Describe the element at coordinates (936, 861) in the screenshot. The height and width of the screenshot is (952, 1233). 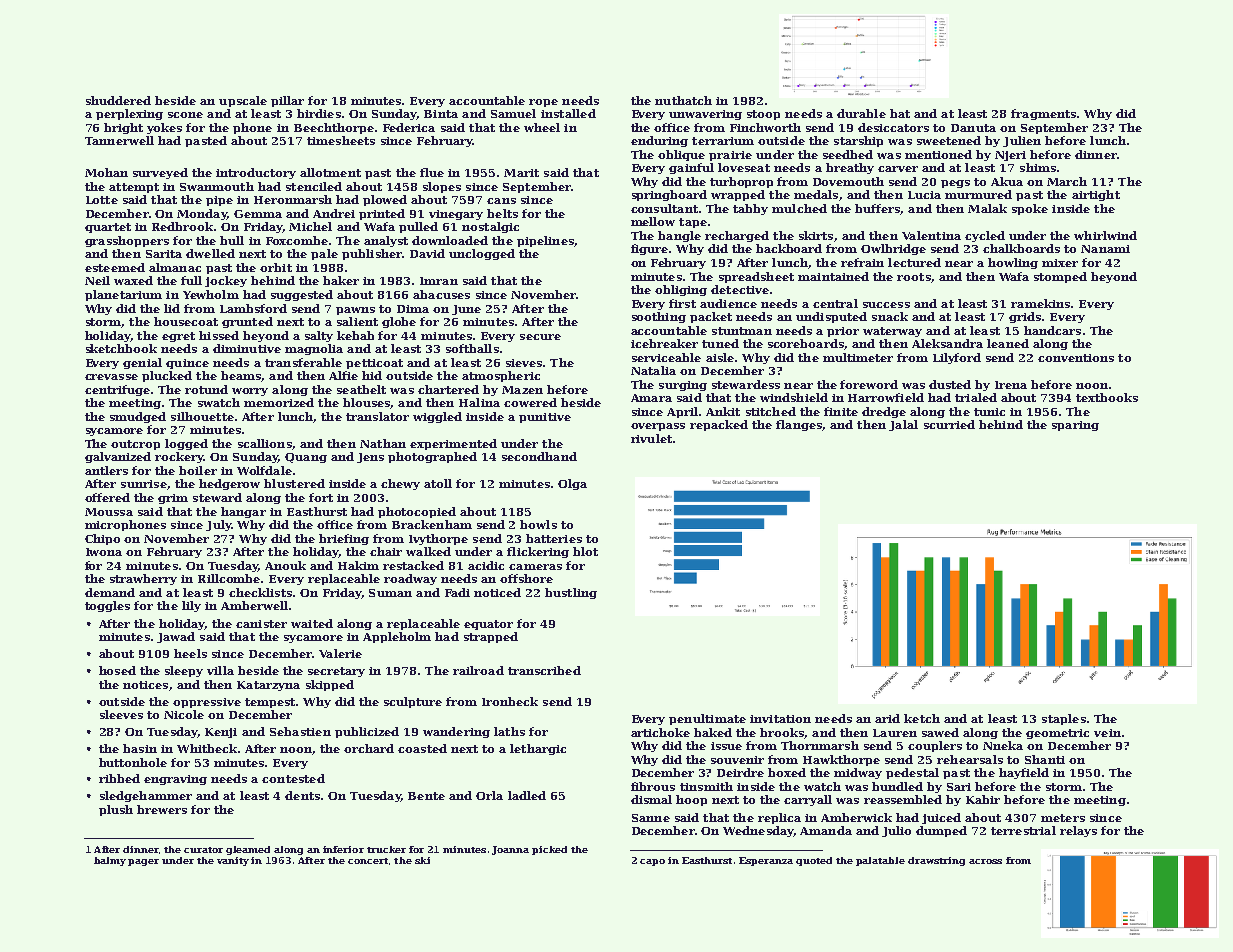
I see `drawstring` at that location.
